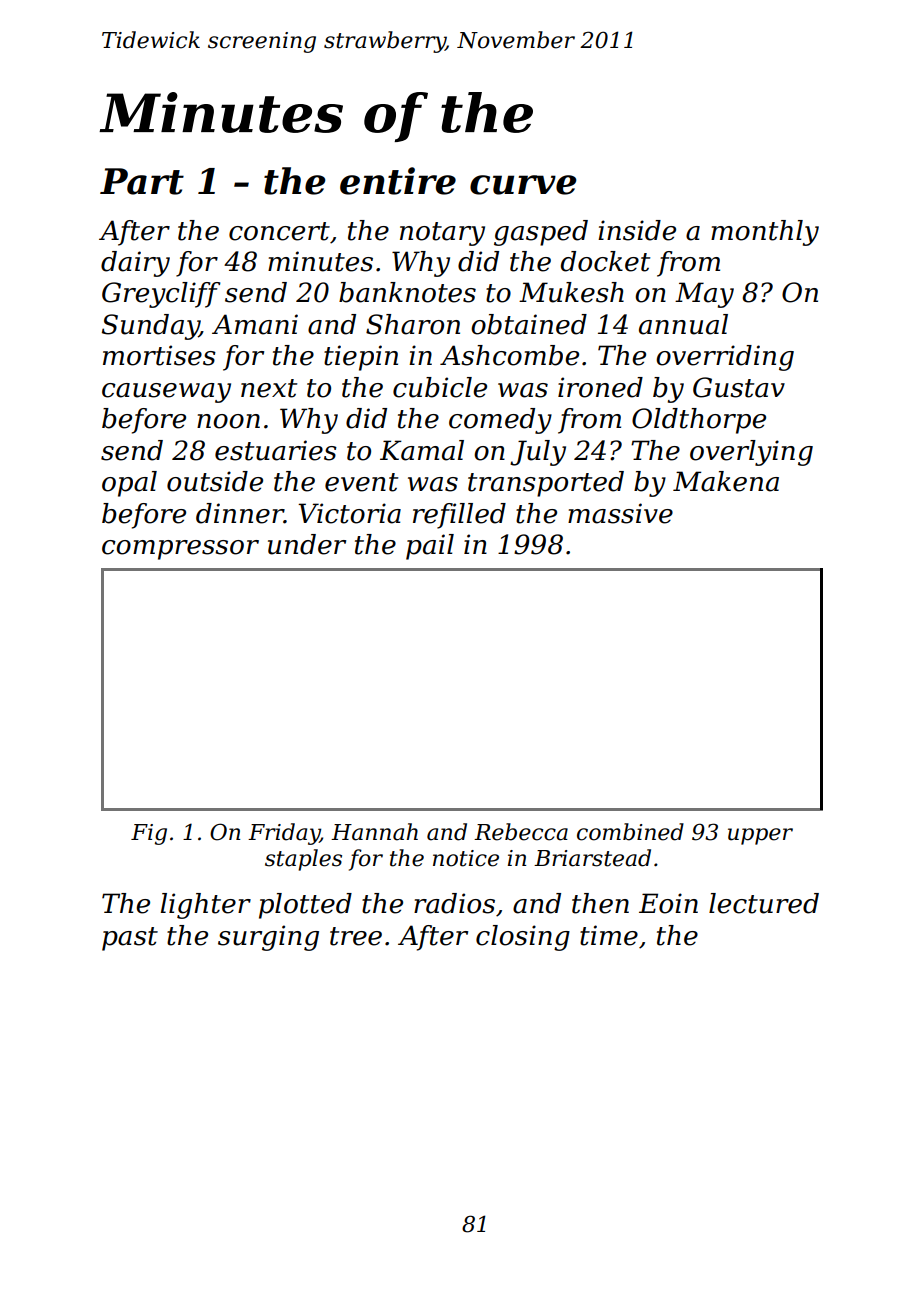 The image size is (924, 1311). I want to click on Oldthorpe, so click(699, 421).
